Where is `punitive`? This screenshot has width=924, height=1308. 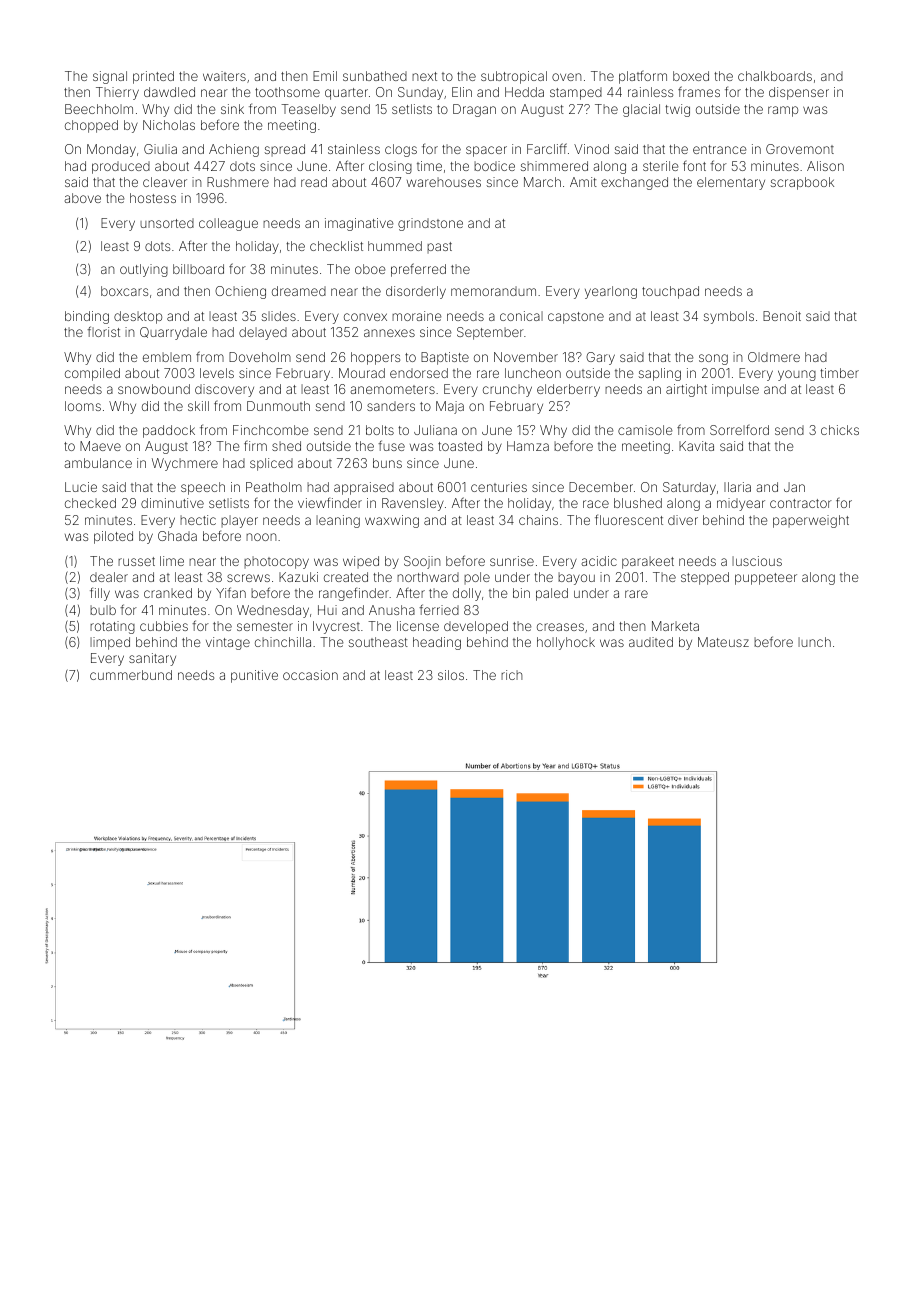 punitive is located at coordinates (254, 676).
